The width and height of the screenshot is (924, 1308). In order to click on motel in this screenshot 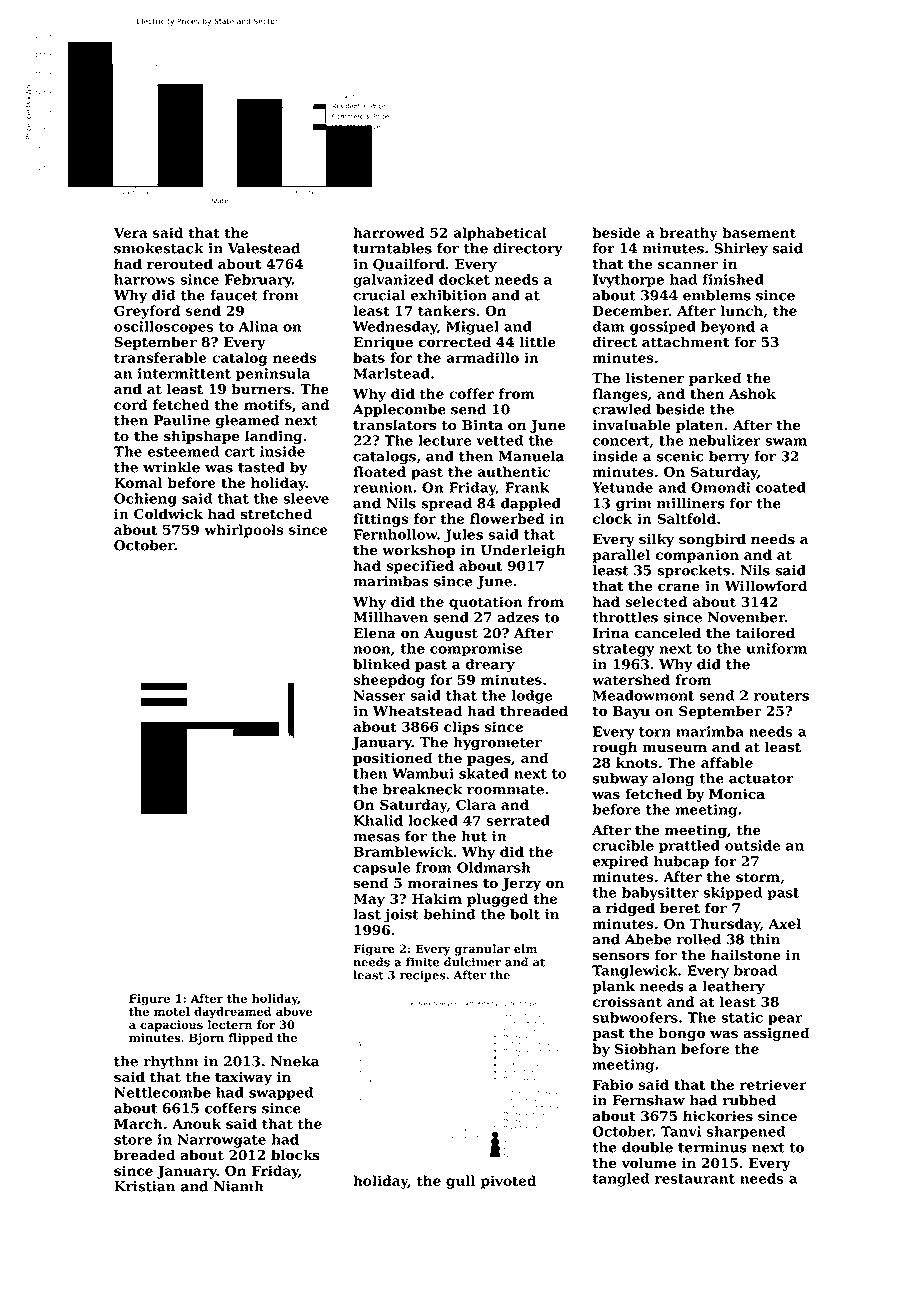, I will do `click(172, 1011)`.
